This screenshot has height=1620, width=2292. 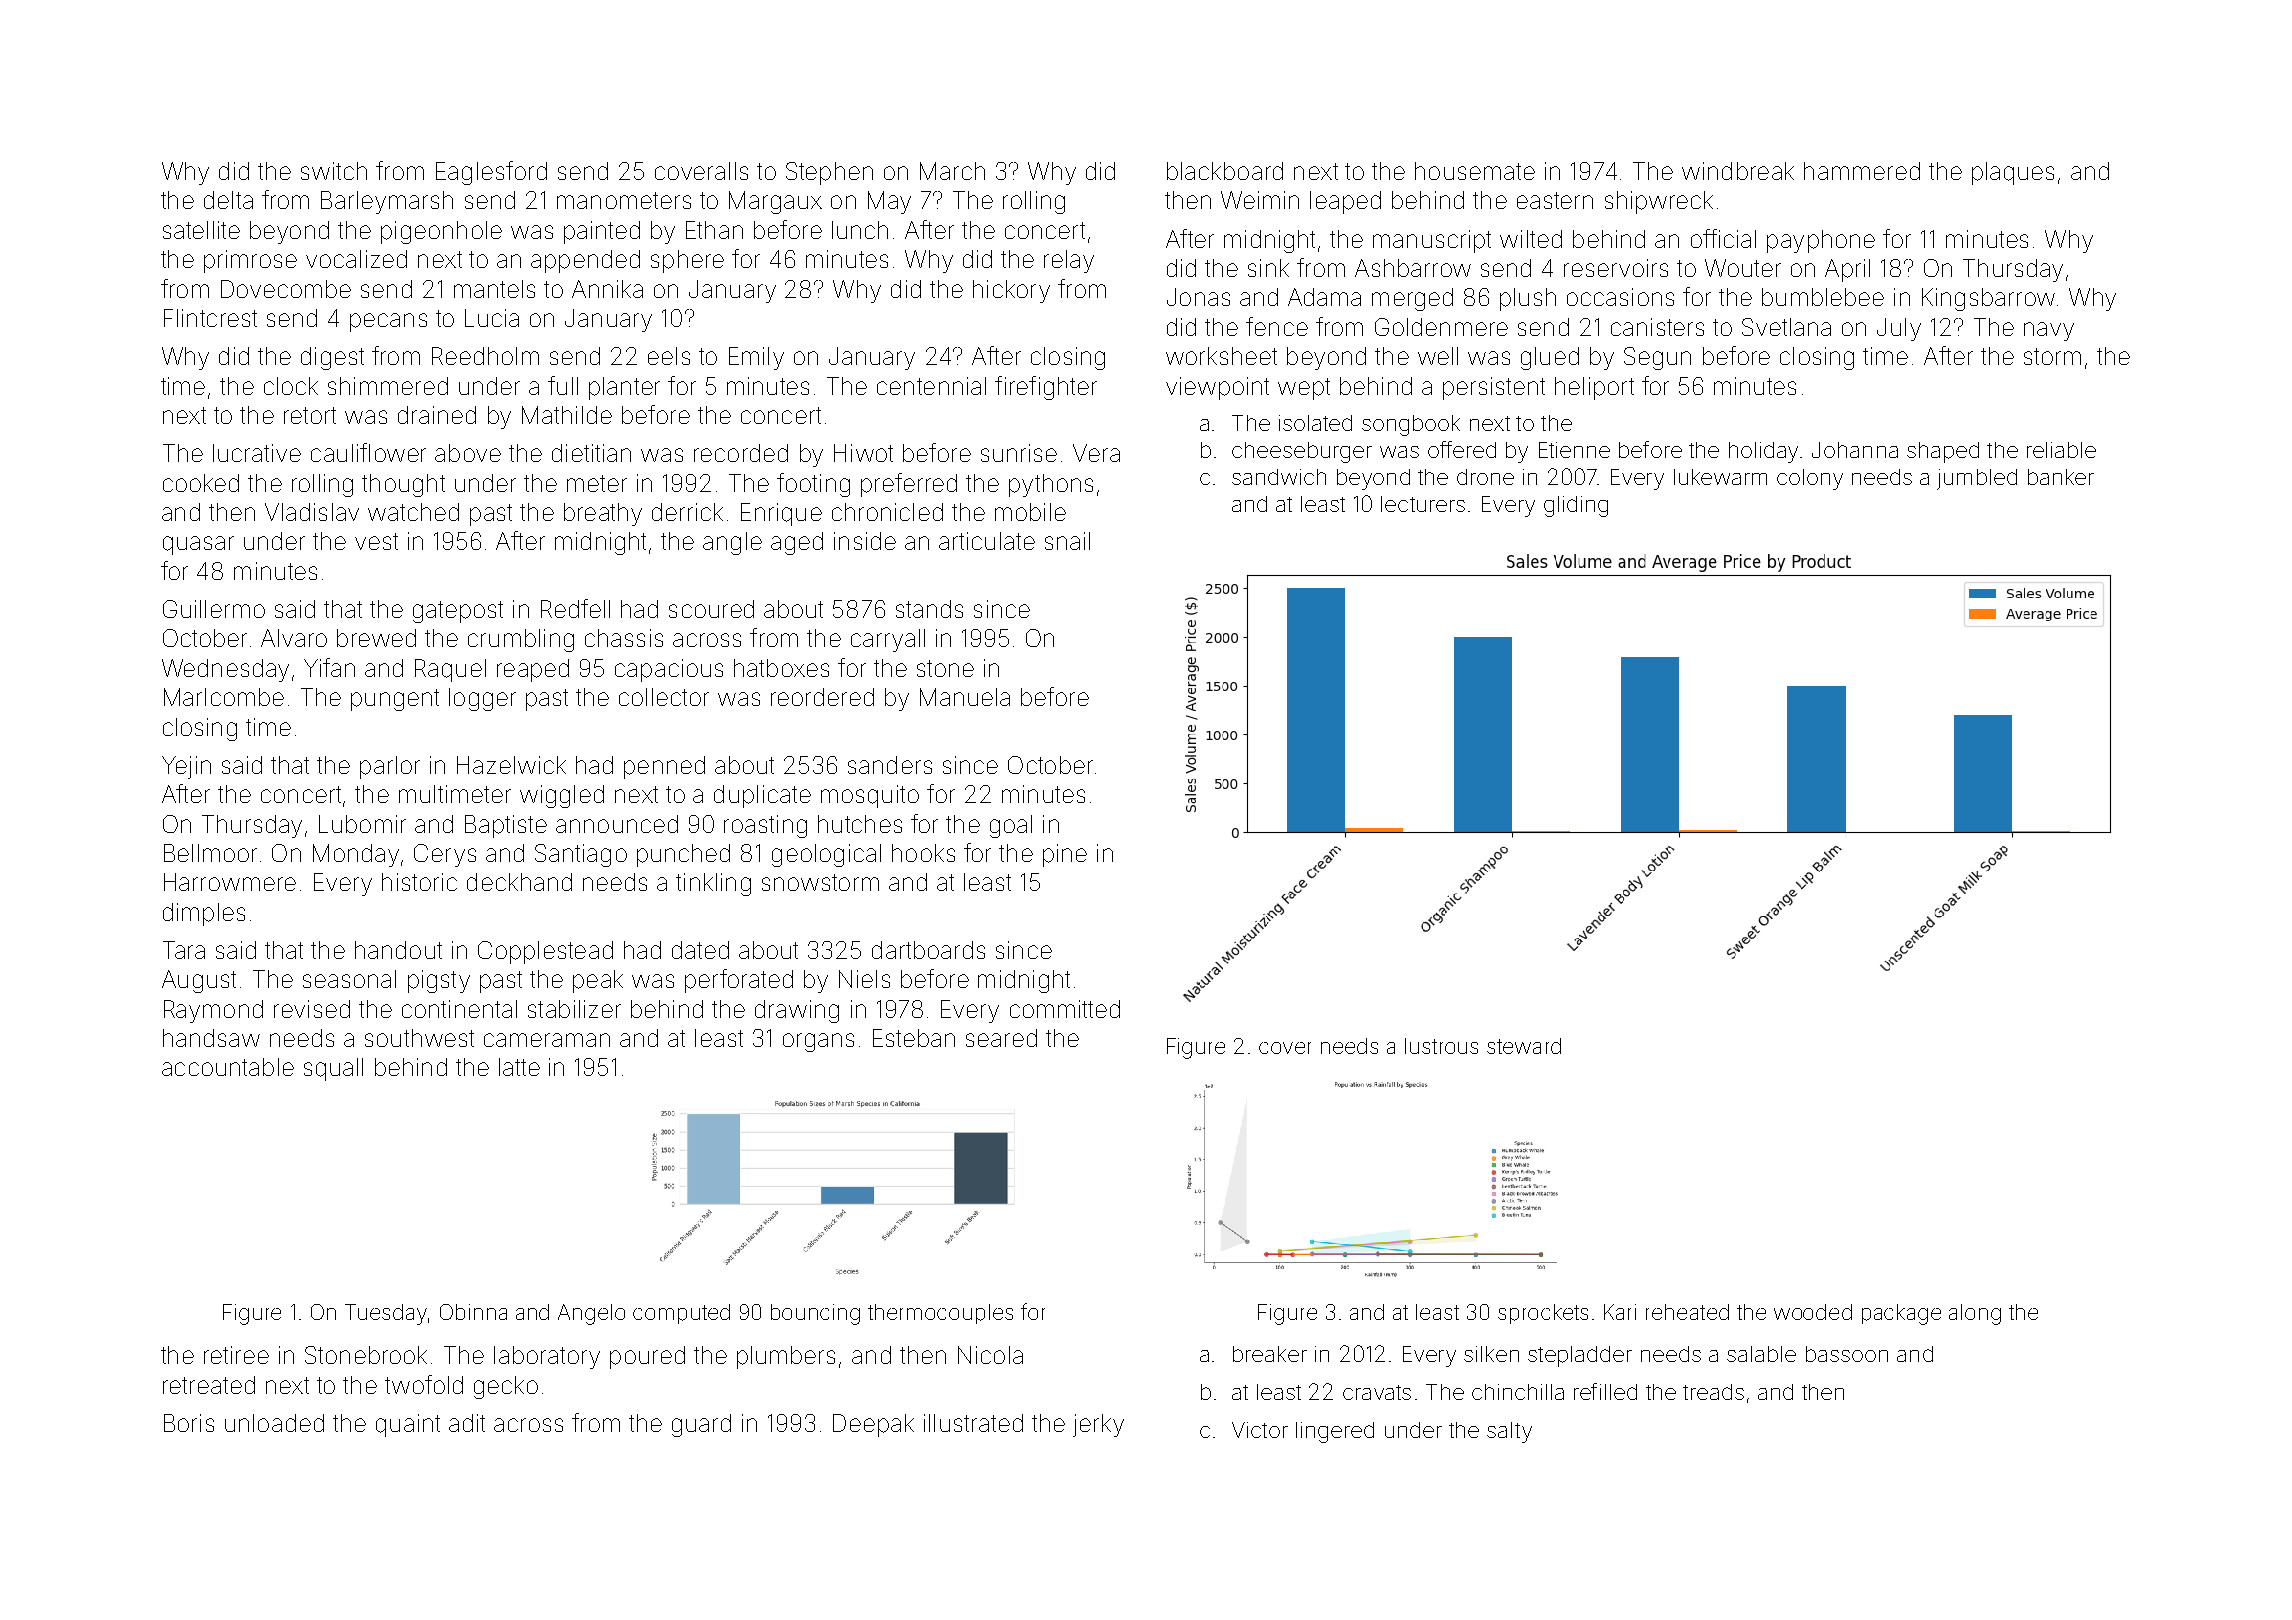 What do you see at coordinates (1335, 1432) in the screenshot?
I see `lingered` at bounding box center [1335, 1432].
